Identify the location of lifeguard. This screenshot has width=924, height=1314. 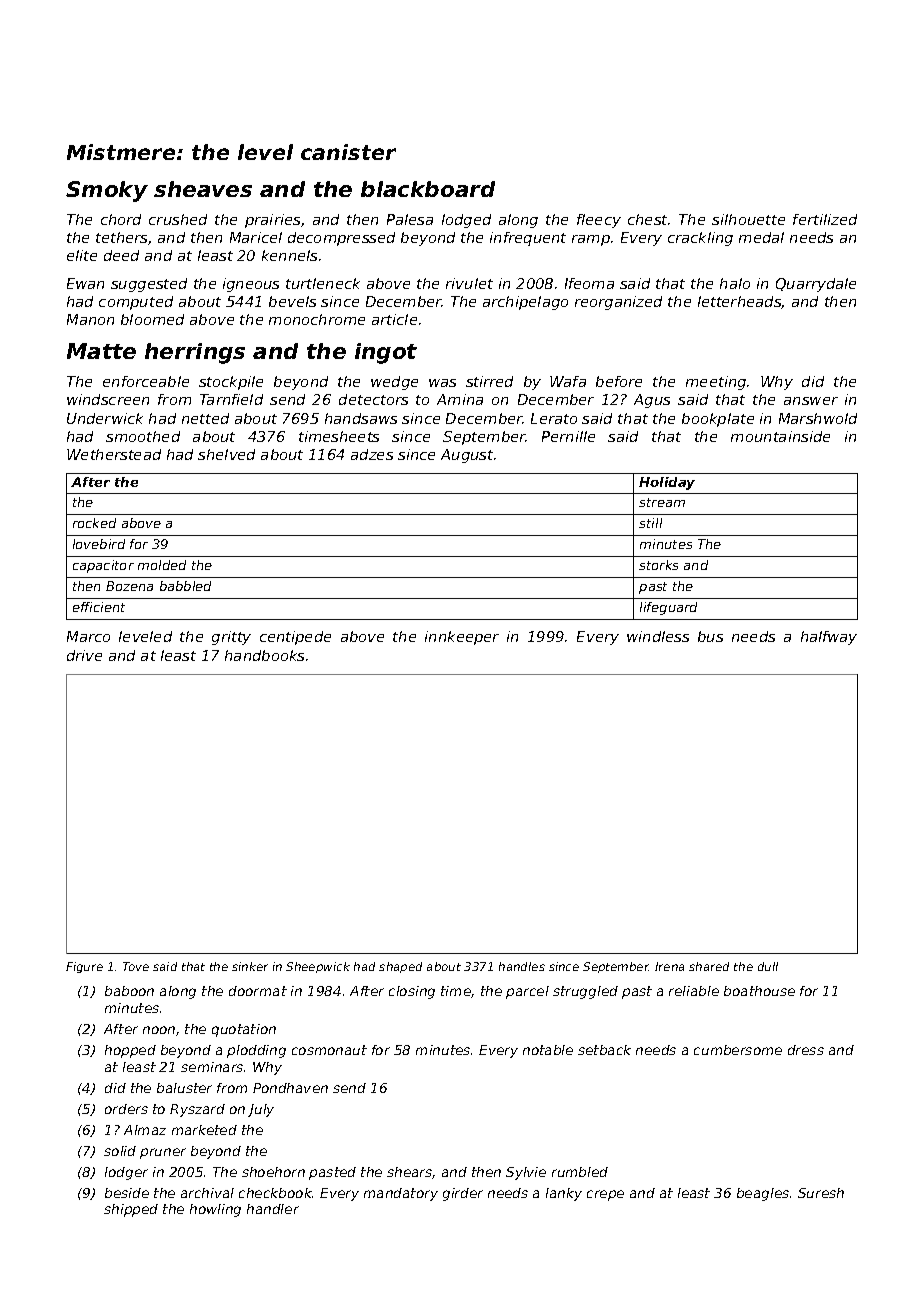
(668, 608).
